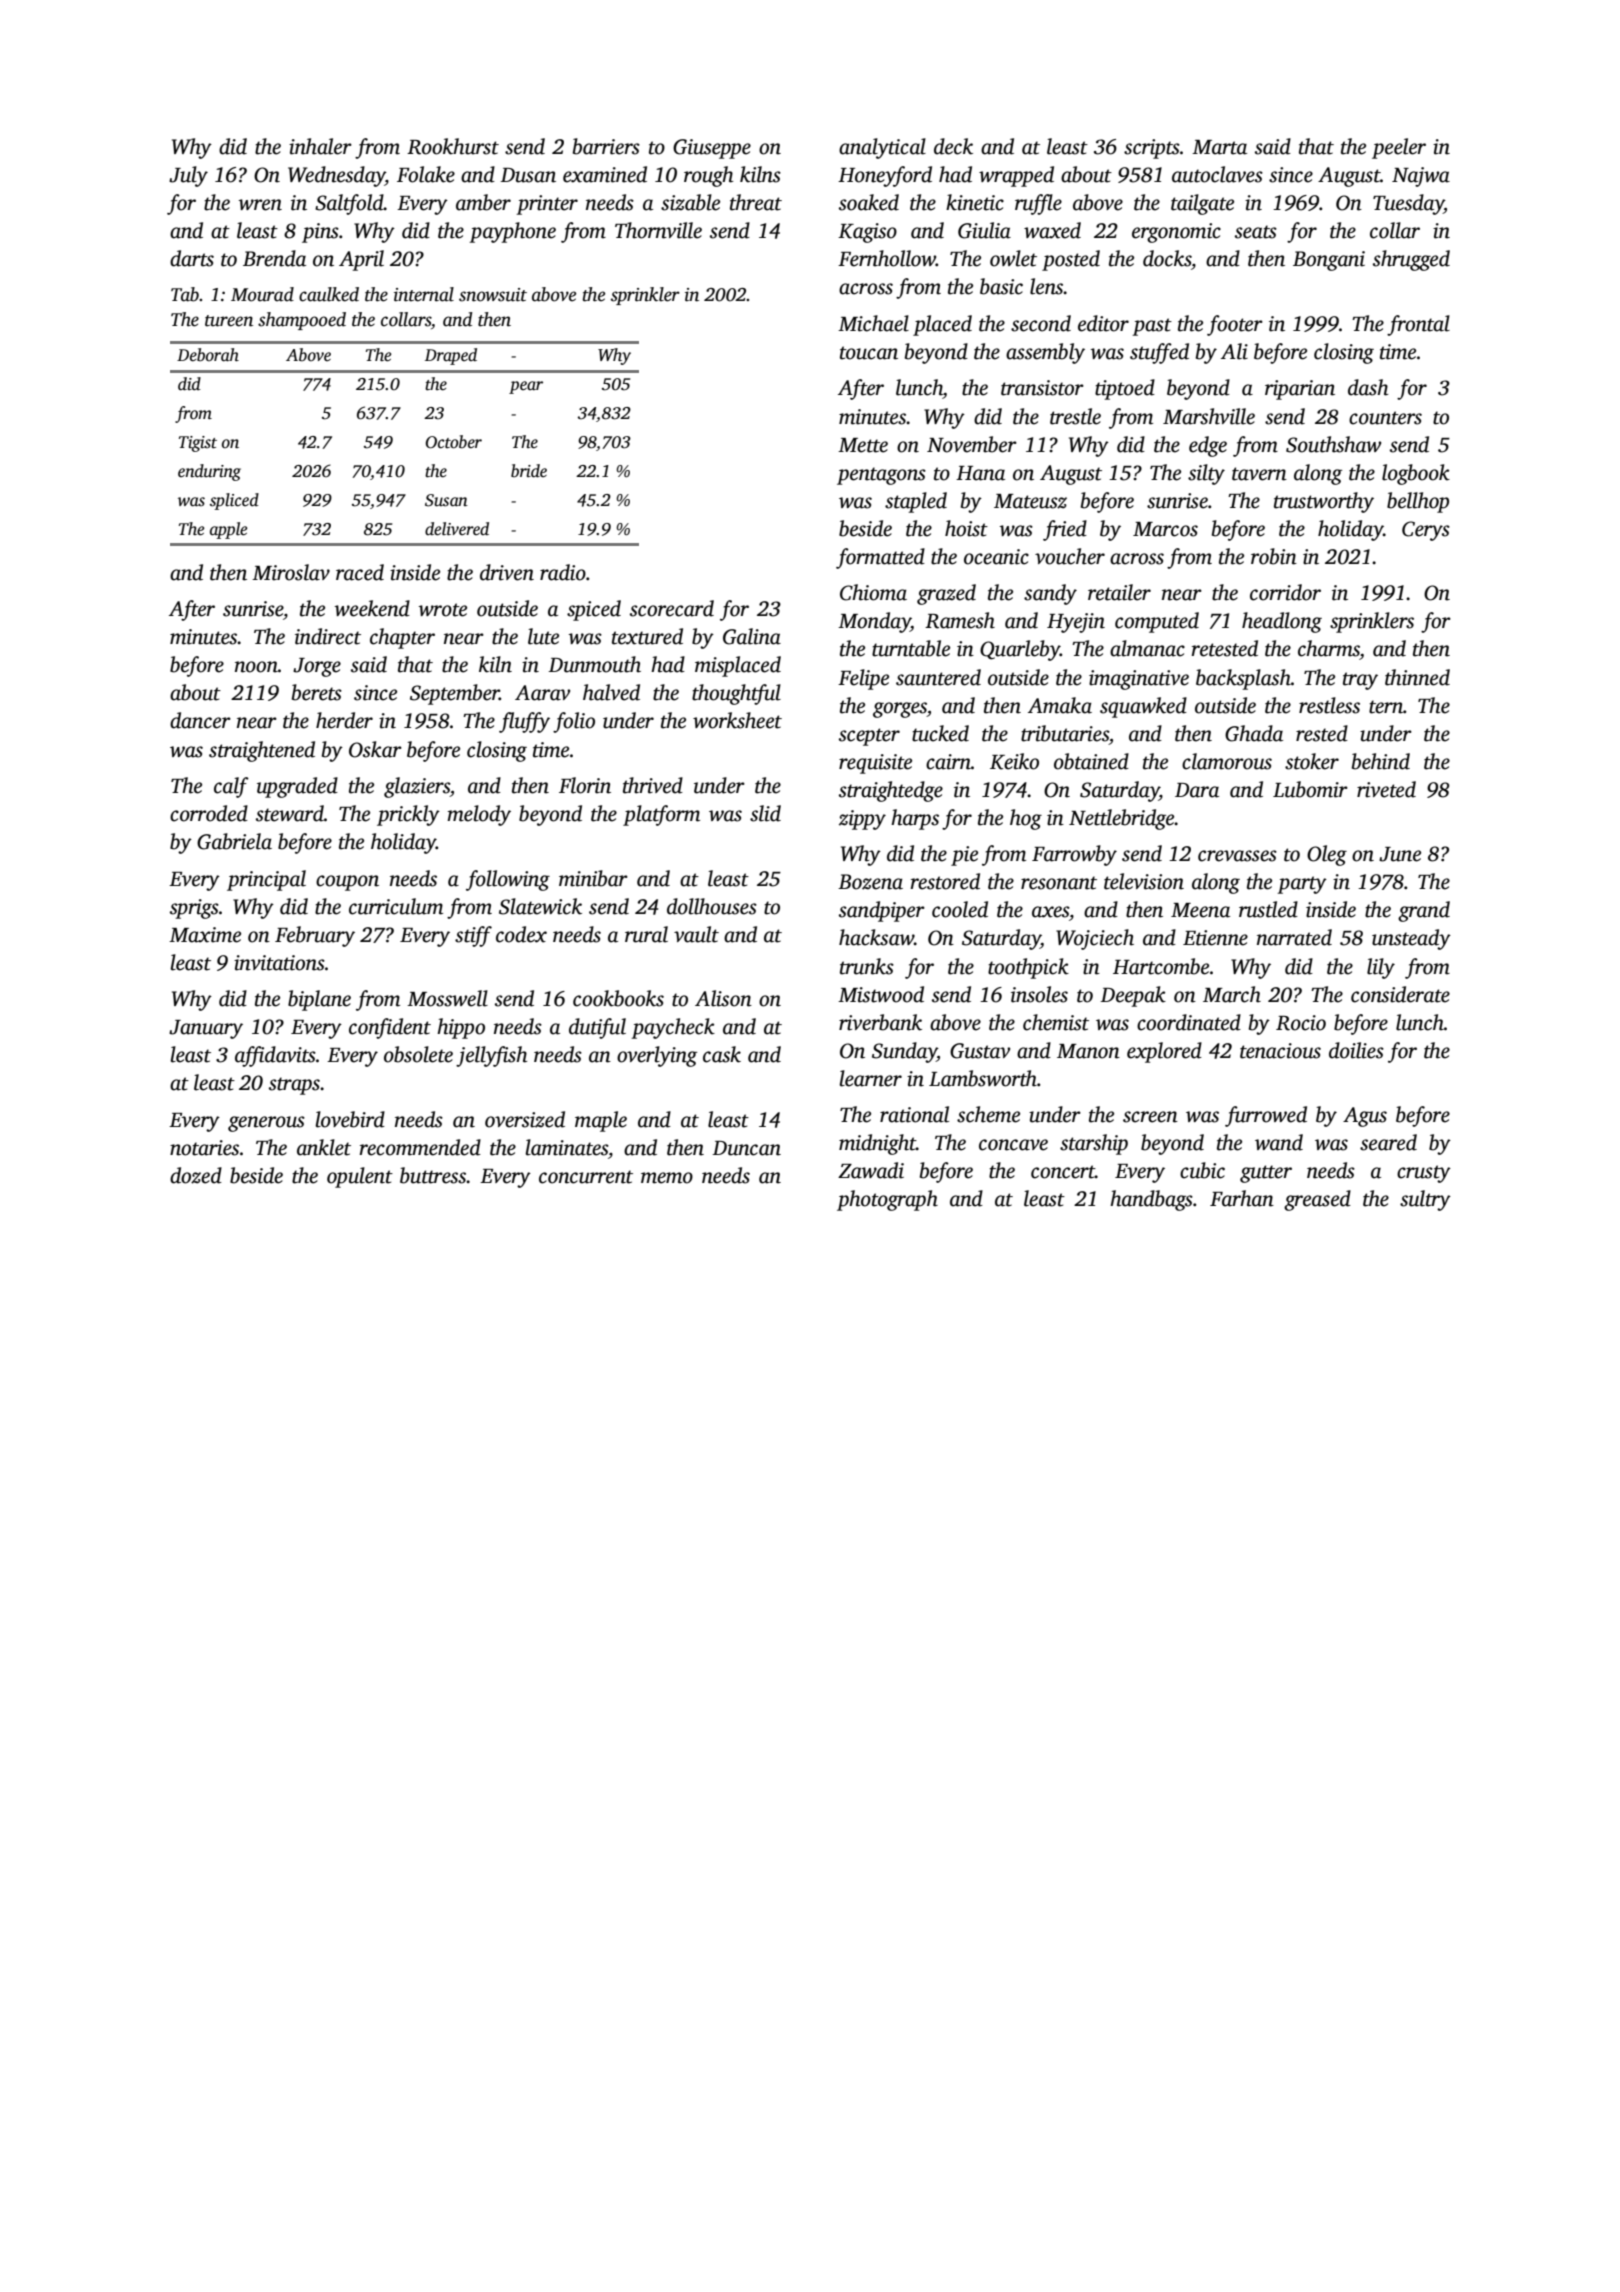  What do you see at coordinates (1424, 1174) in the screenshot?
I see `crusty` at bounding box center [1424, 1174].
